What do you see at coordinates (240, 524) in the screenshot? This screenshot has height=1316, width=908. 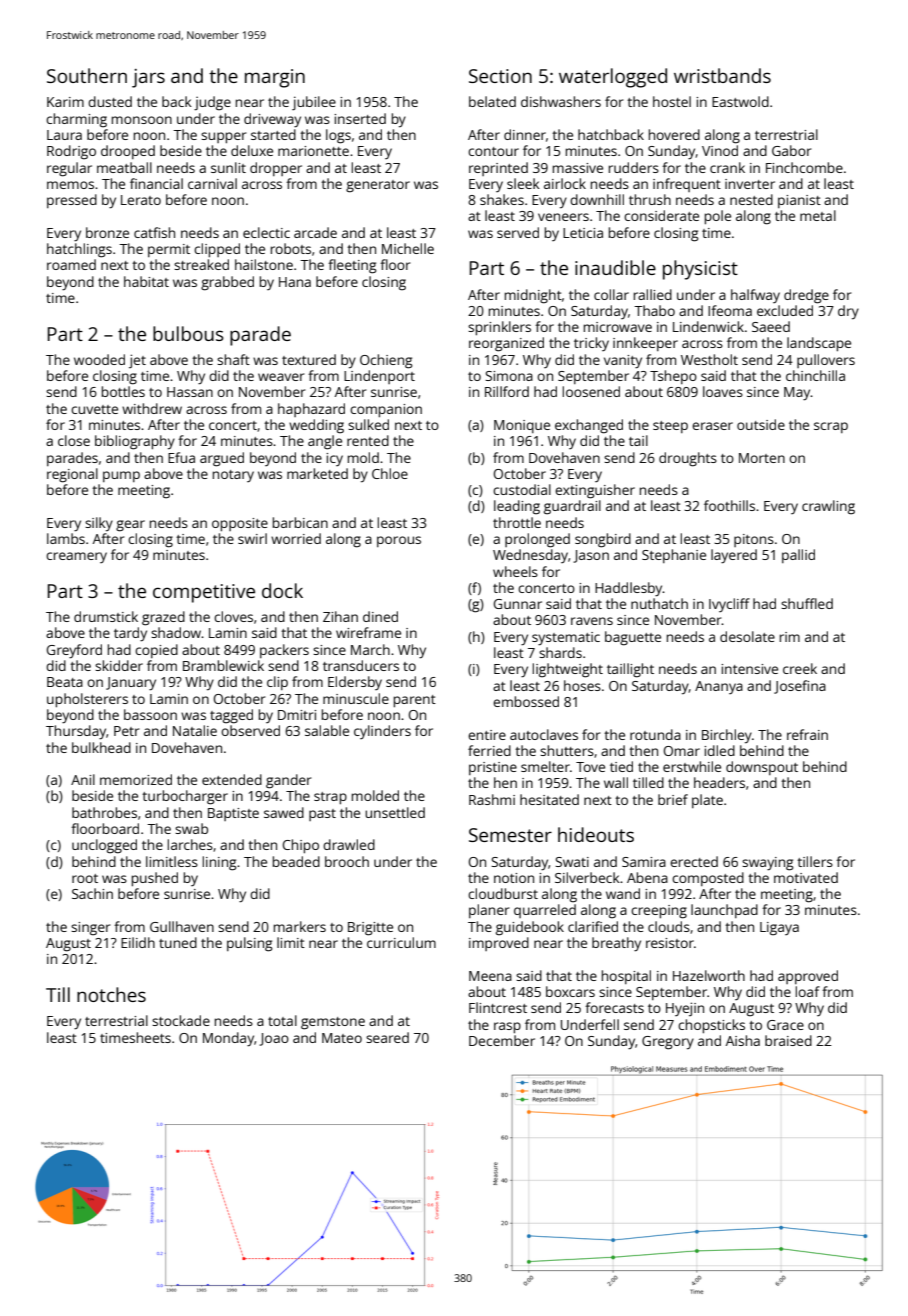 I see `opposite` at bounding box center [240, 524].
